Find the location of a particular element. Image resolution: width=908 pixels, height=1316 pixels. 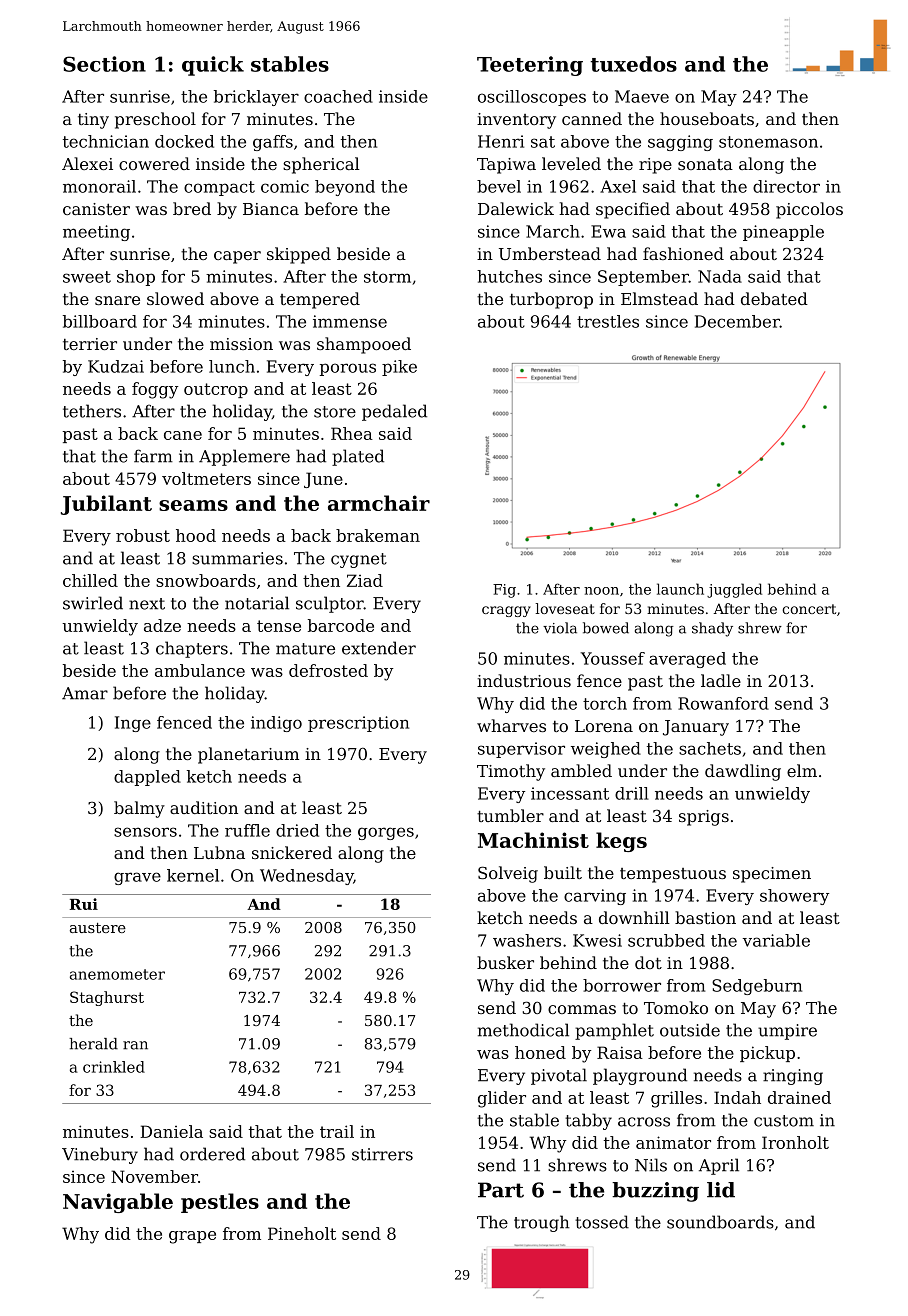

pedaled is located at coordinates (394, 412).
